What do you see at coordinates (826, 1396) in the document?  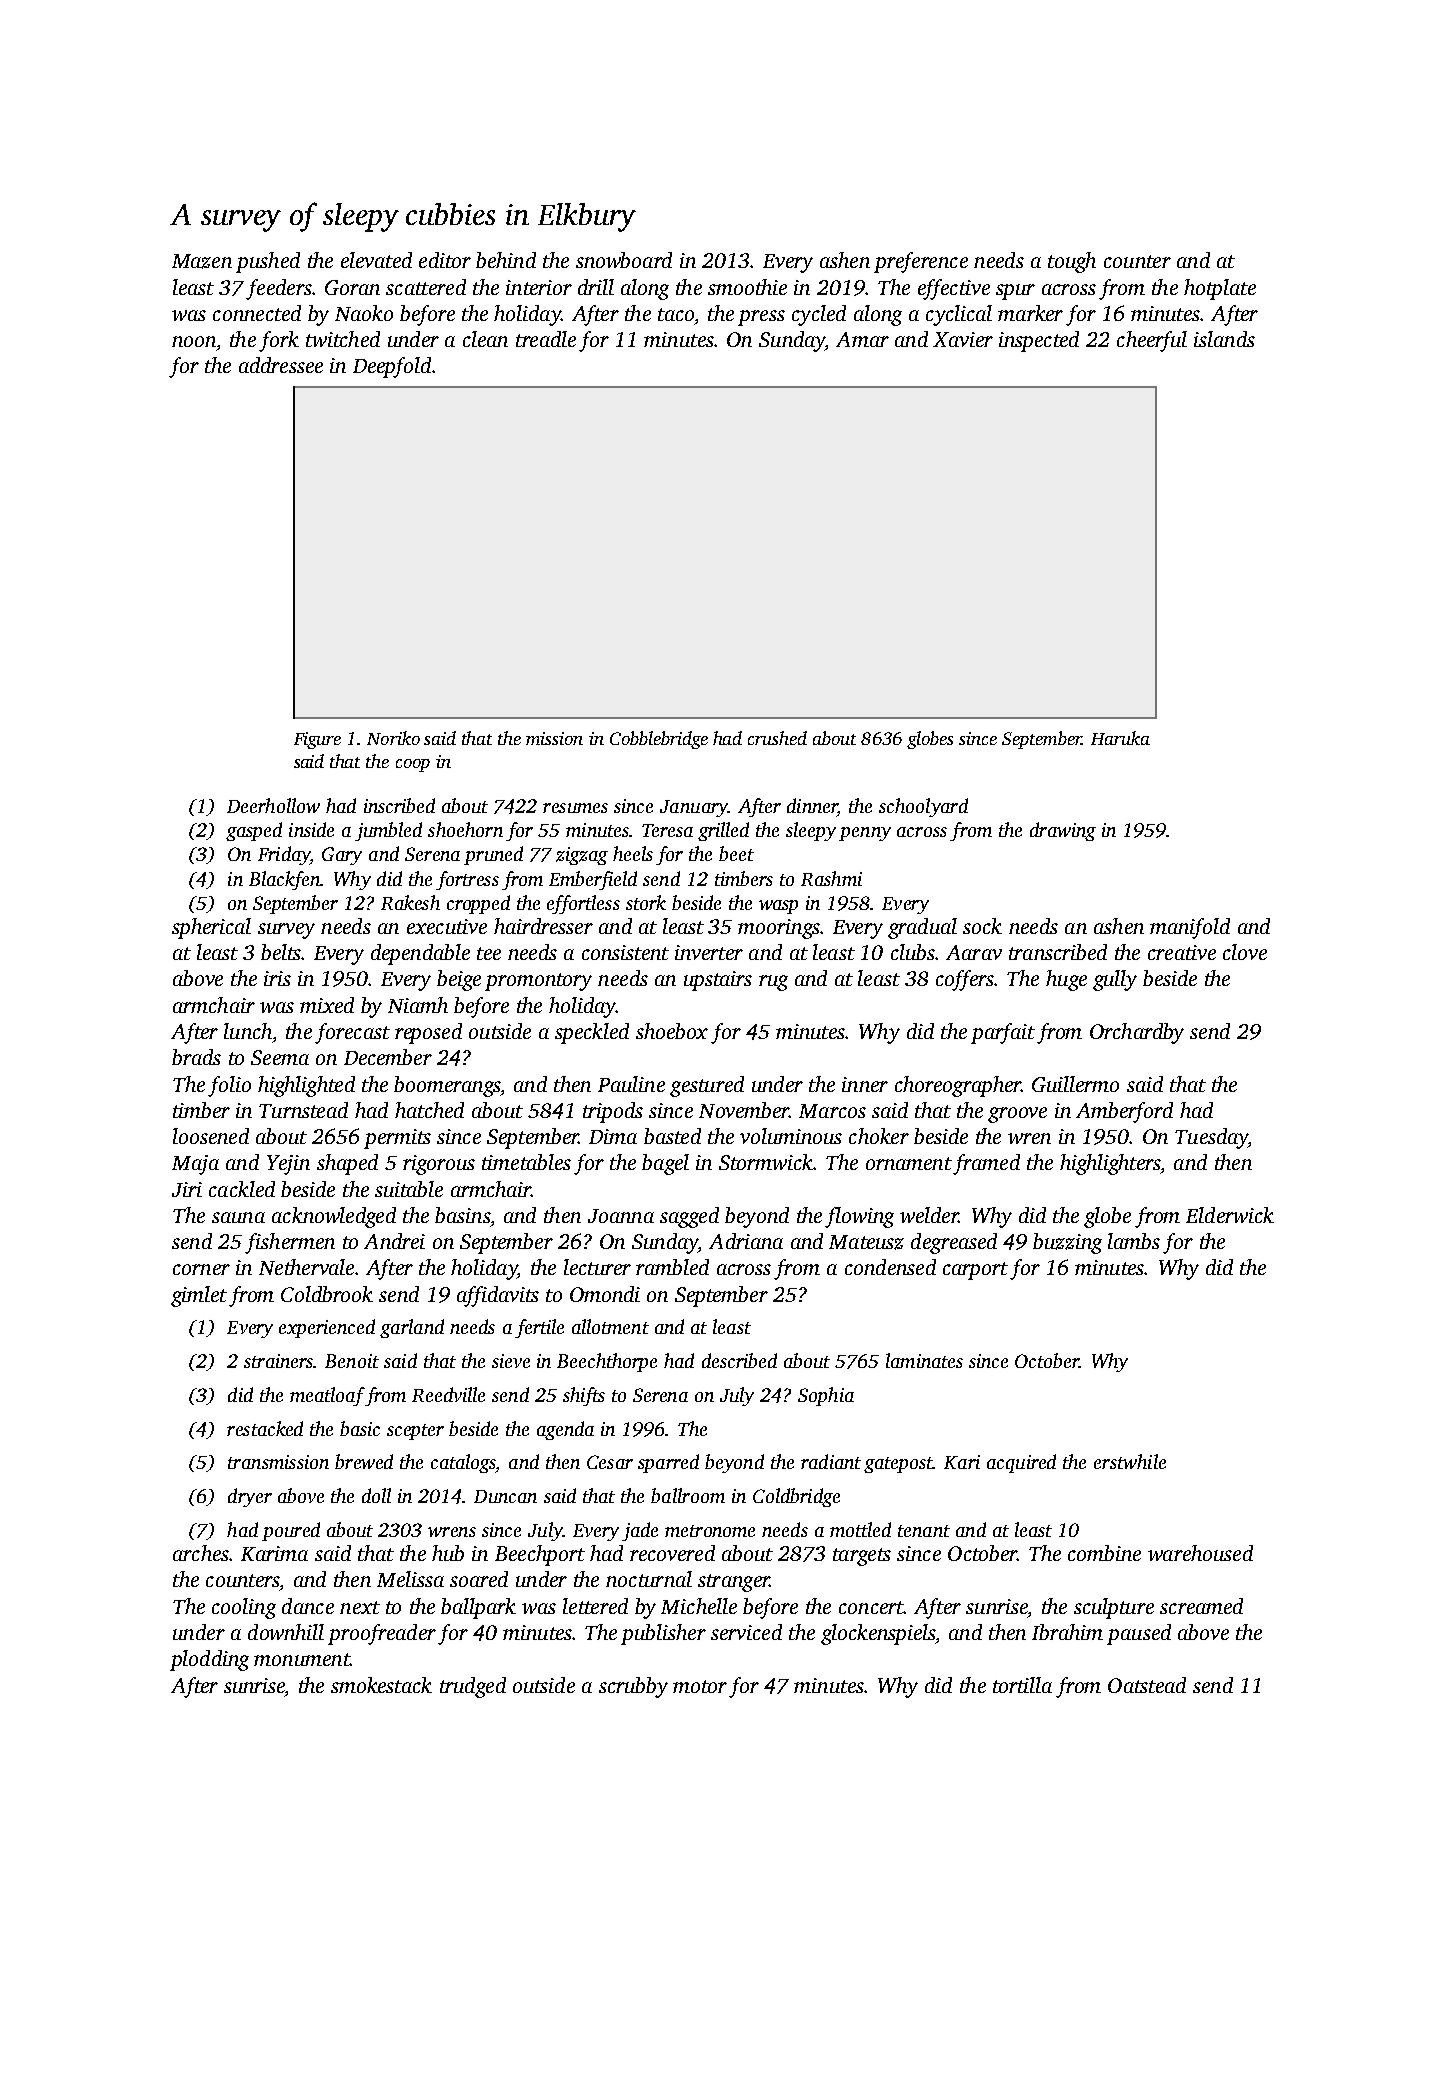 I see `Sophia` at bounding box center [826, 1396].
